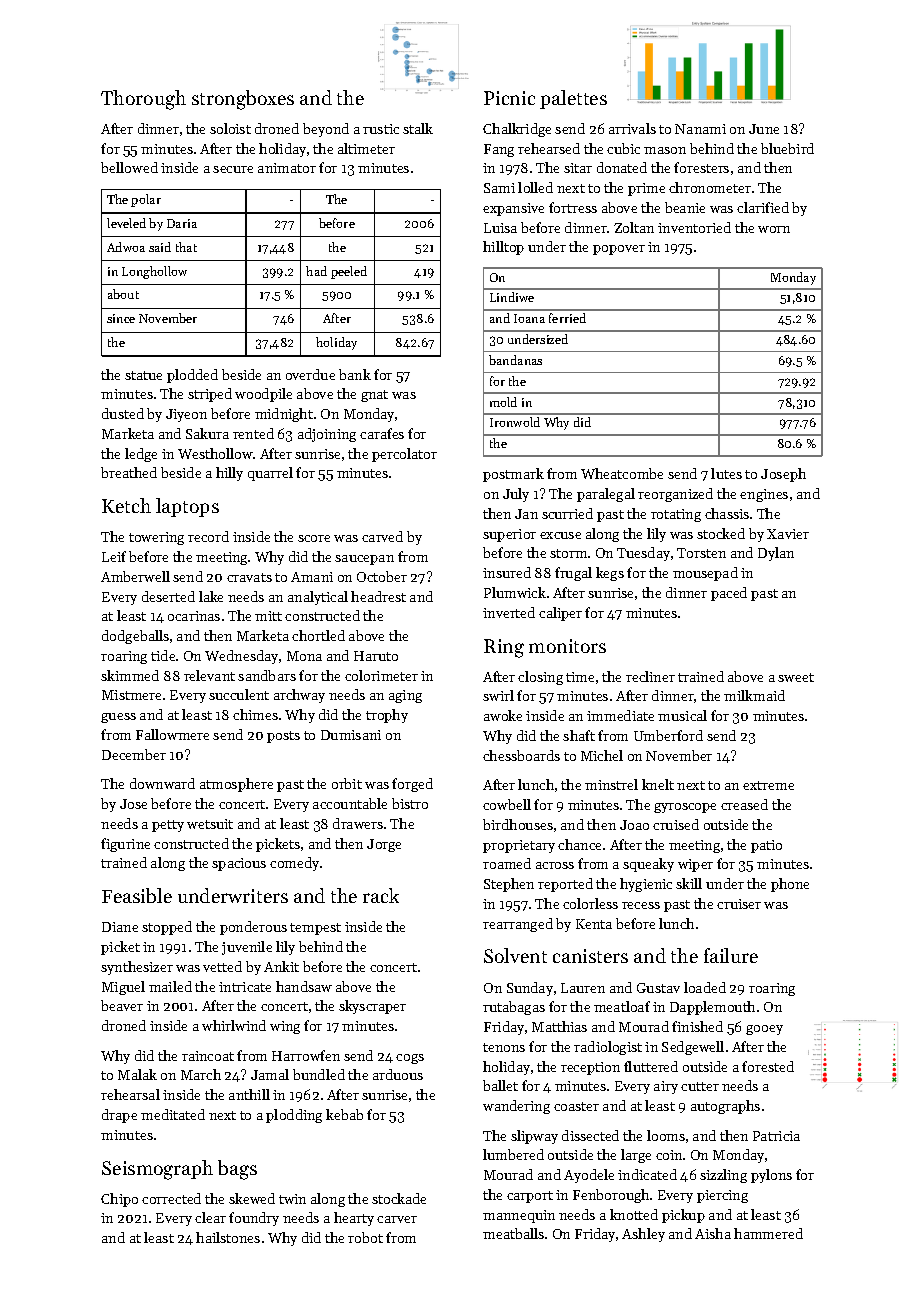 The width and height of the document is (924, 1311). What do you see at coordinates (700, 129) in the document?
I see `Nanami` at bounding box center [700, 129].
